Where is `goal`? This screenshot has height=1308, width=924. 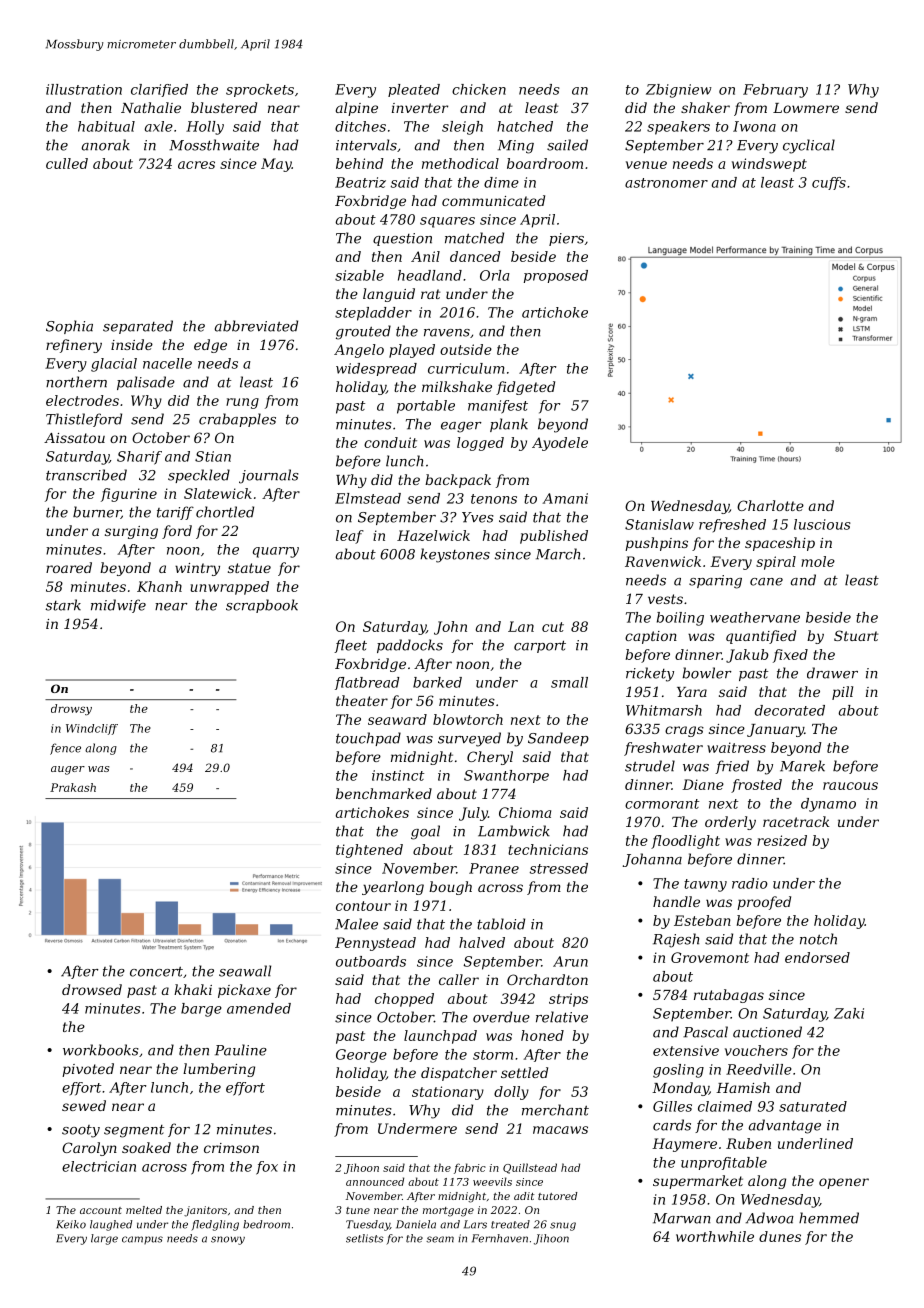 goal is located at coordinates (425, 832).
